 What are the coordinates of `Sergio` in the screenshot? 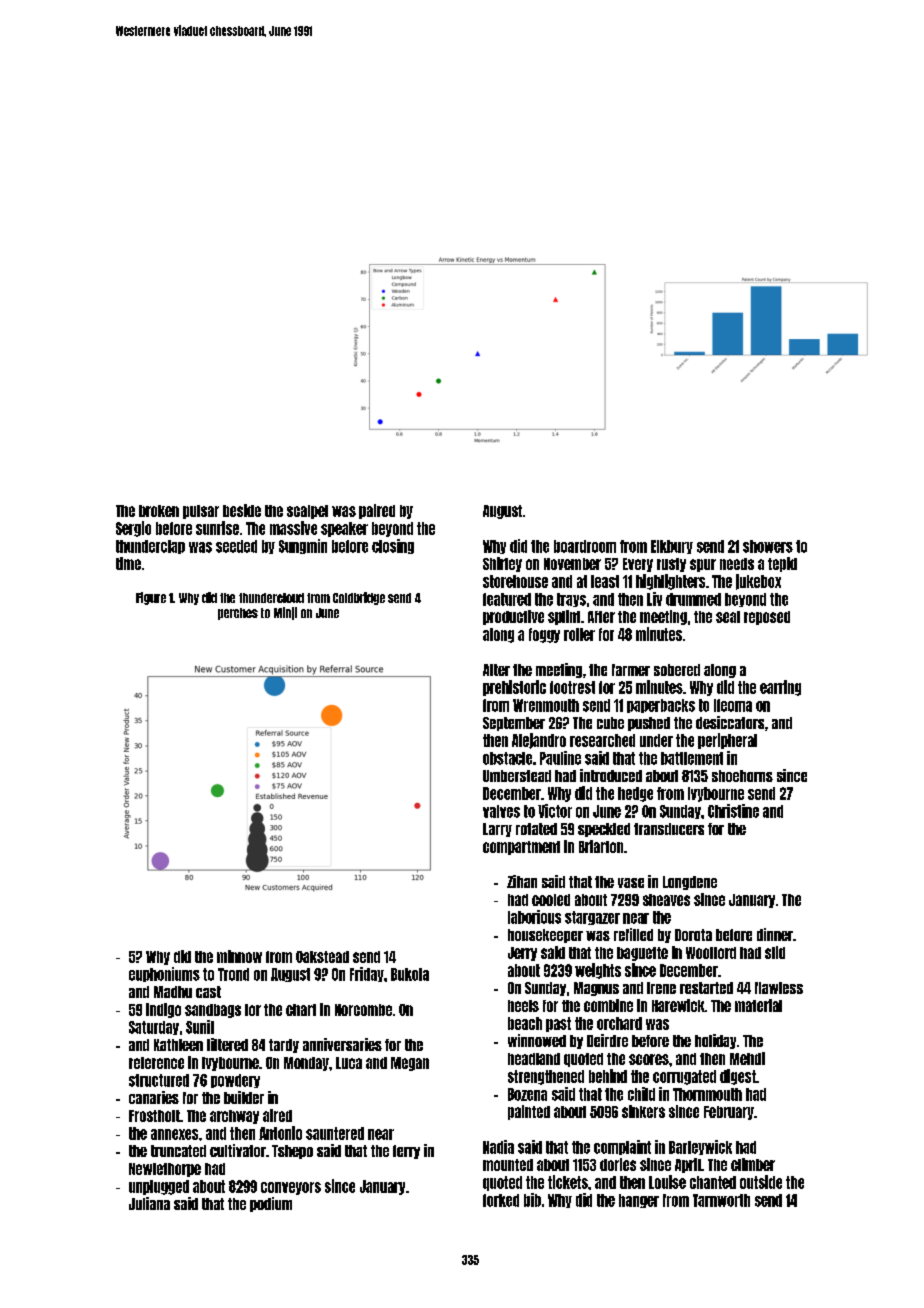 It's located at (133, 529).
